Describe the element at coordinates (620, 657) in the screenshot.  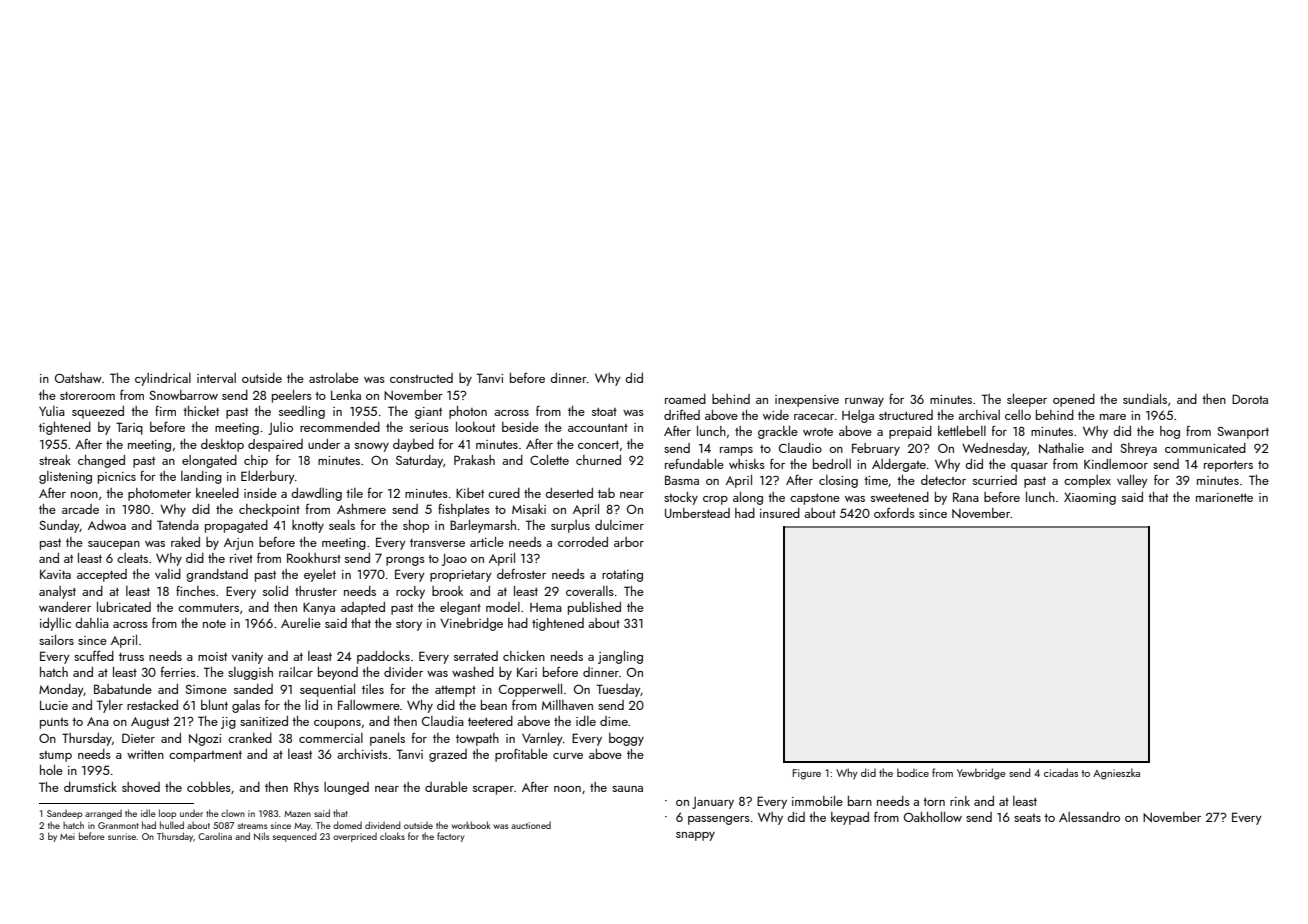
I see `jangling` at that location.
